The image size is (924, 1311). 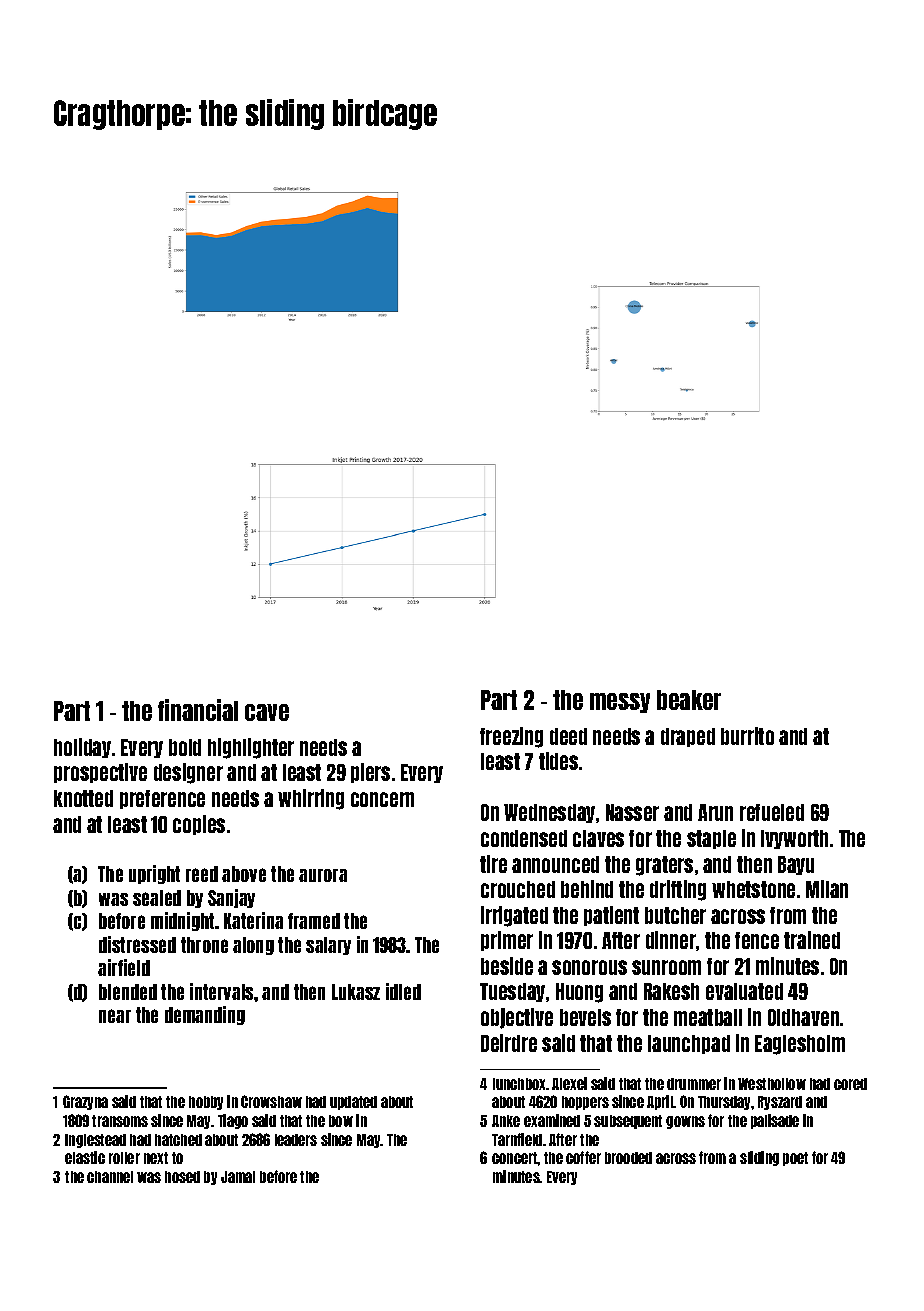 I want to click on concern, so click(x=382, y=799).
